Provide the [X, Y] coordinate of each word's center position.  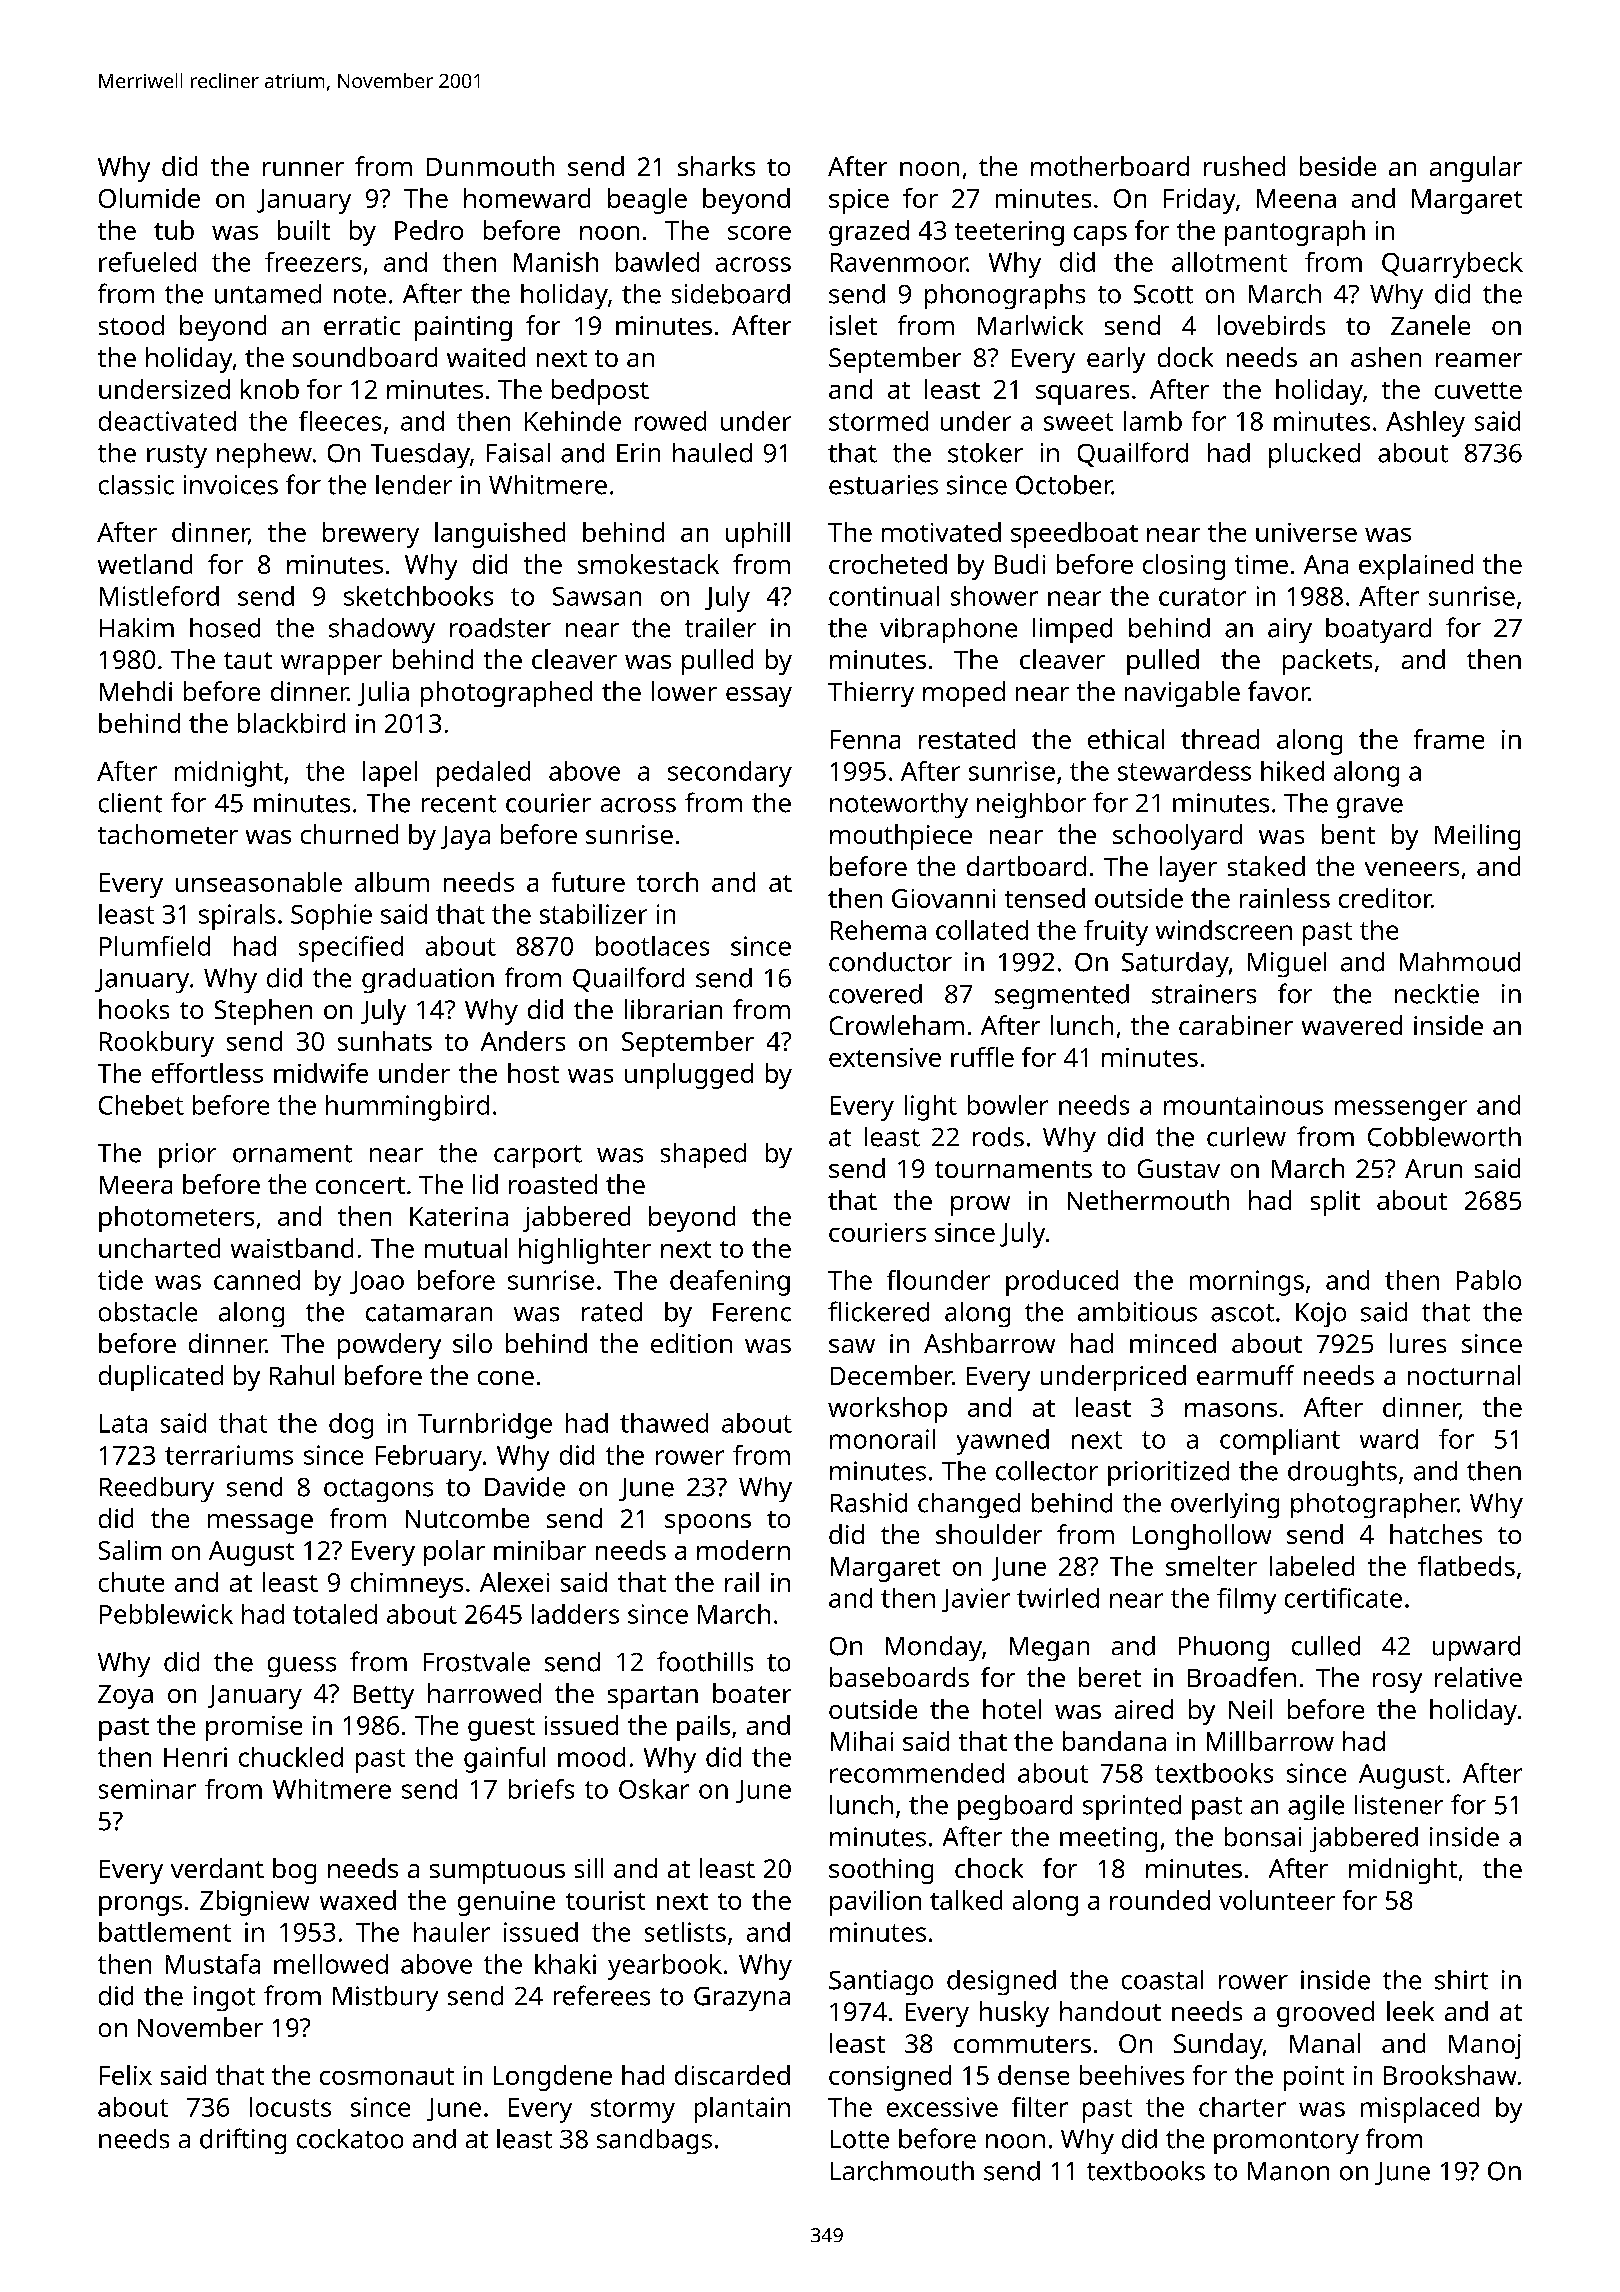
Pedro [429, 230]
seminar [147, 1789]
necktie [1437, 994]
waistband [292, 1248]
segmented [1062, 996]
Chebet [141, 1105]
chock [989, 1868]
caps [1100, 236]
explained [1416, 567]
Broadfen [1242, 1677]
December [891, 1375]
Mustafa [213, 1964]
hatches [1436, 1534]
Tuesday [420, 455]
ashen [1386, 357]
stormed [878, 421]
